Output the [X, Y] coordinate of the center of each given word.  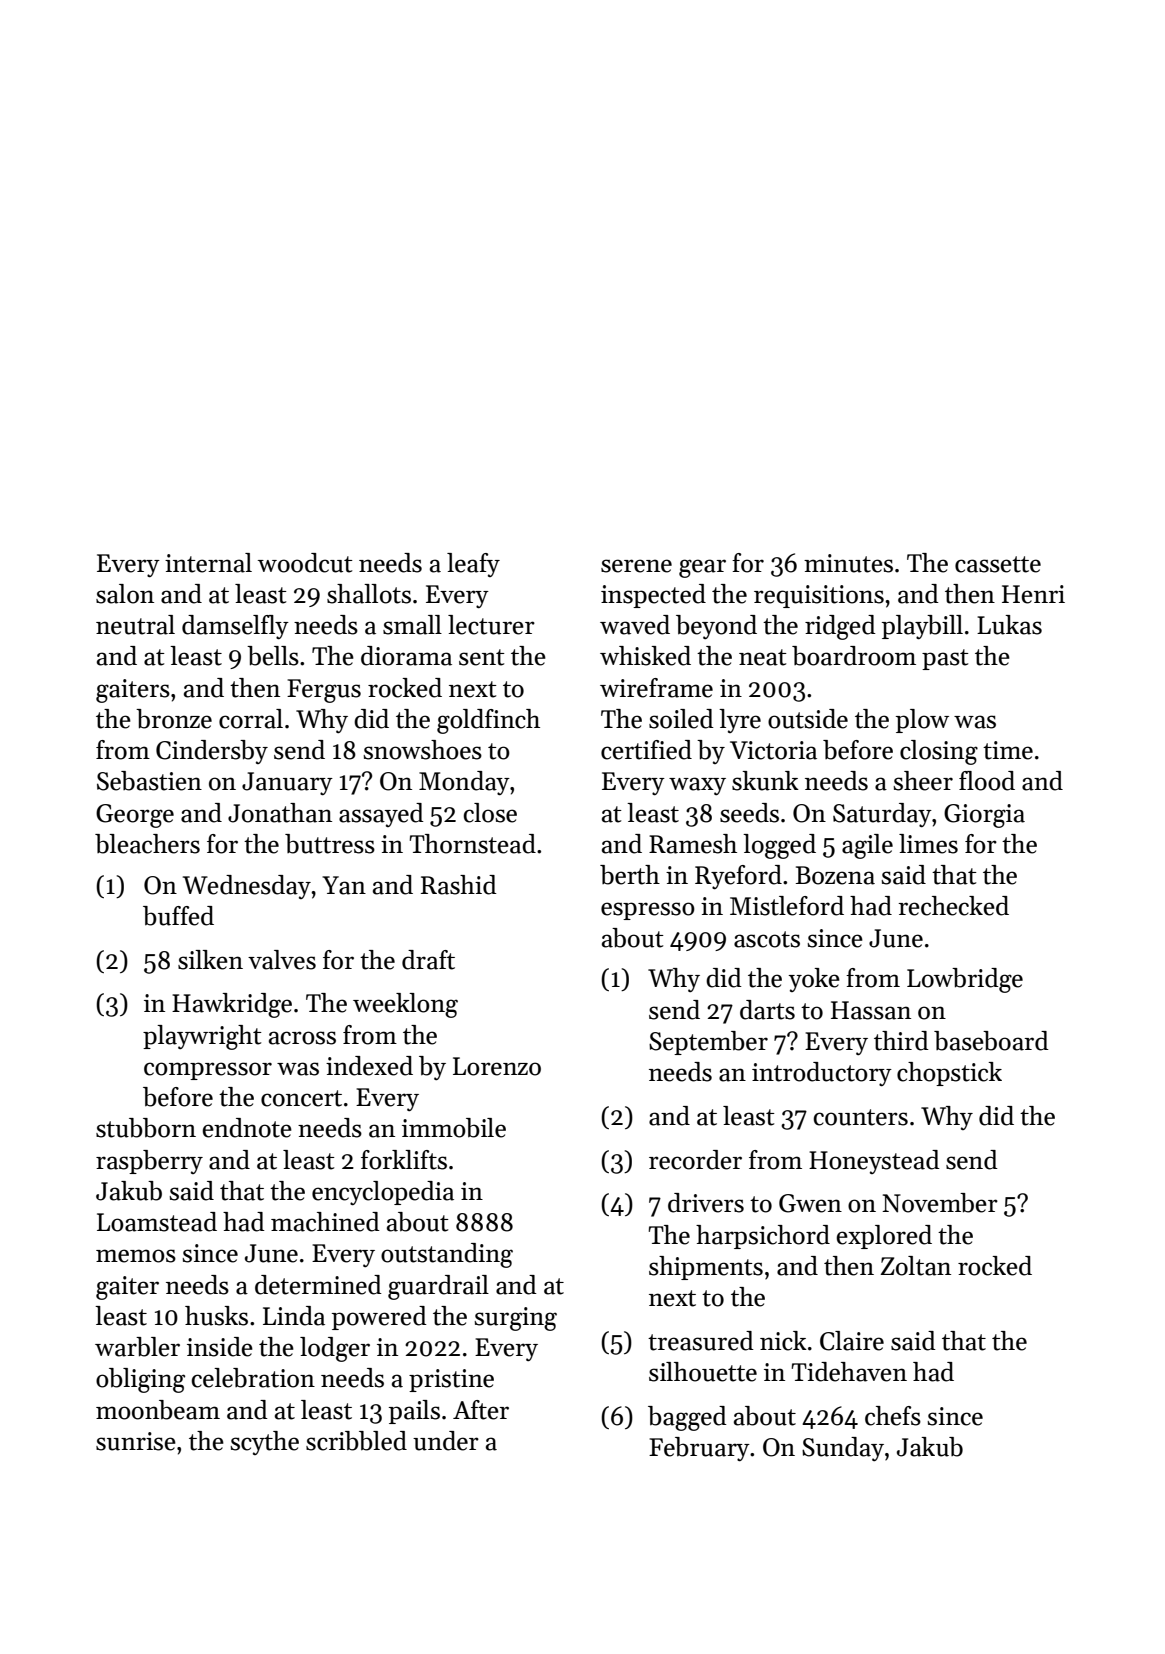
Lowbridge [965, 980]
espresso [648, 911]
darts [767, 1010]
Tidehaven [849, 1372]
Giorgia [984, 816]
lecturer [491, 625]
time [1008, 750]
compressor [208, 1071]
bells [273, 656]
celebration [253, 1378]
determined [318, 1285]
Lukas [1009, 625]
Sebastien [149, 781]
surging [515, 1319]
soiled [681, 719]
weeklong [405, 1005]
